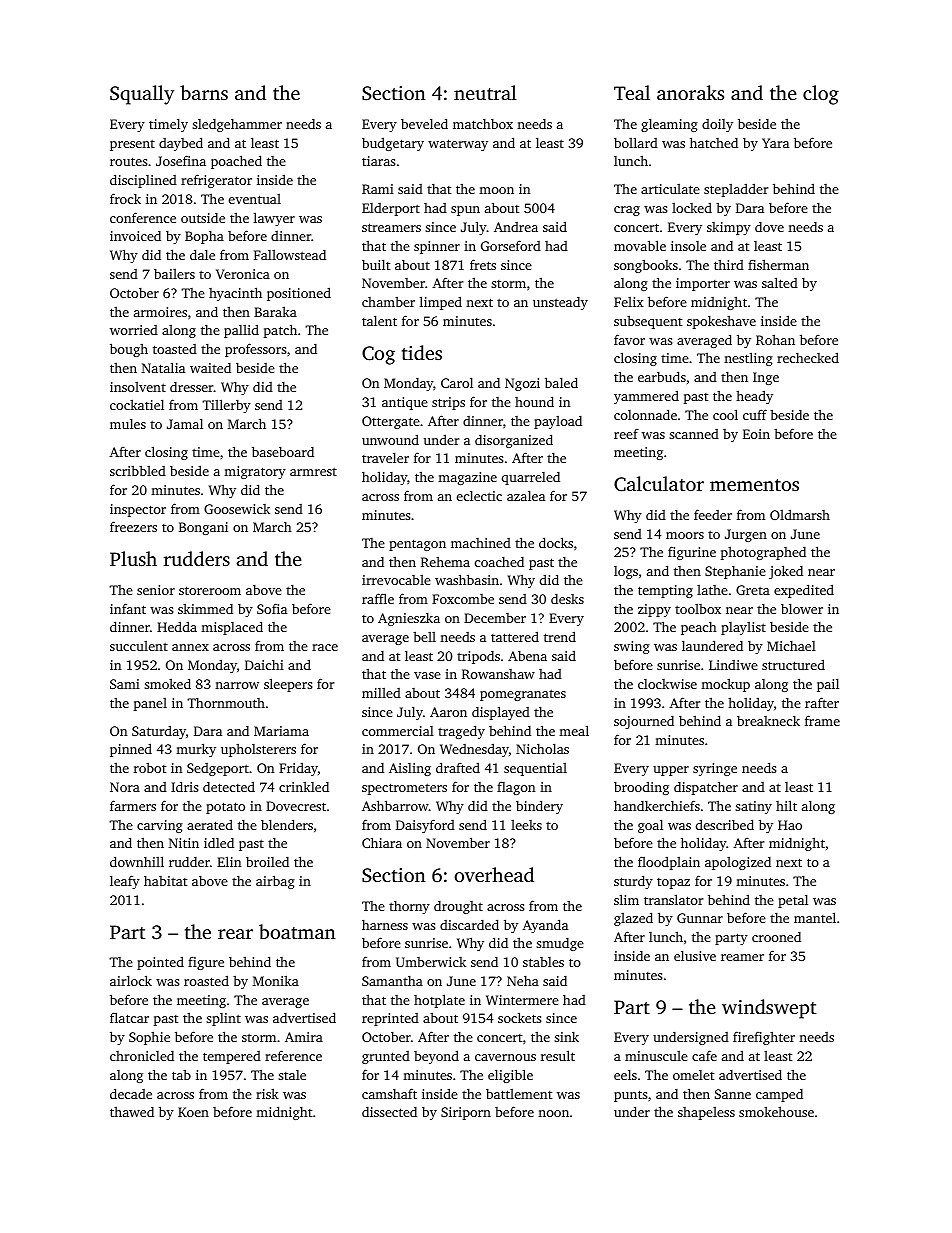 This screenshot has height=1233, width=952. Describe the element at coordinates (139, 646) in the screenshot. I see `succulent` at that location.
